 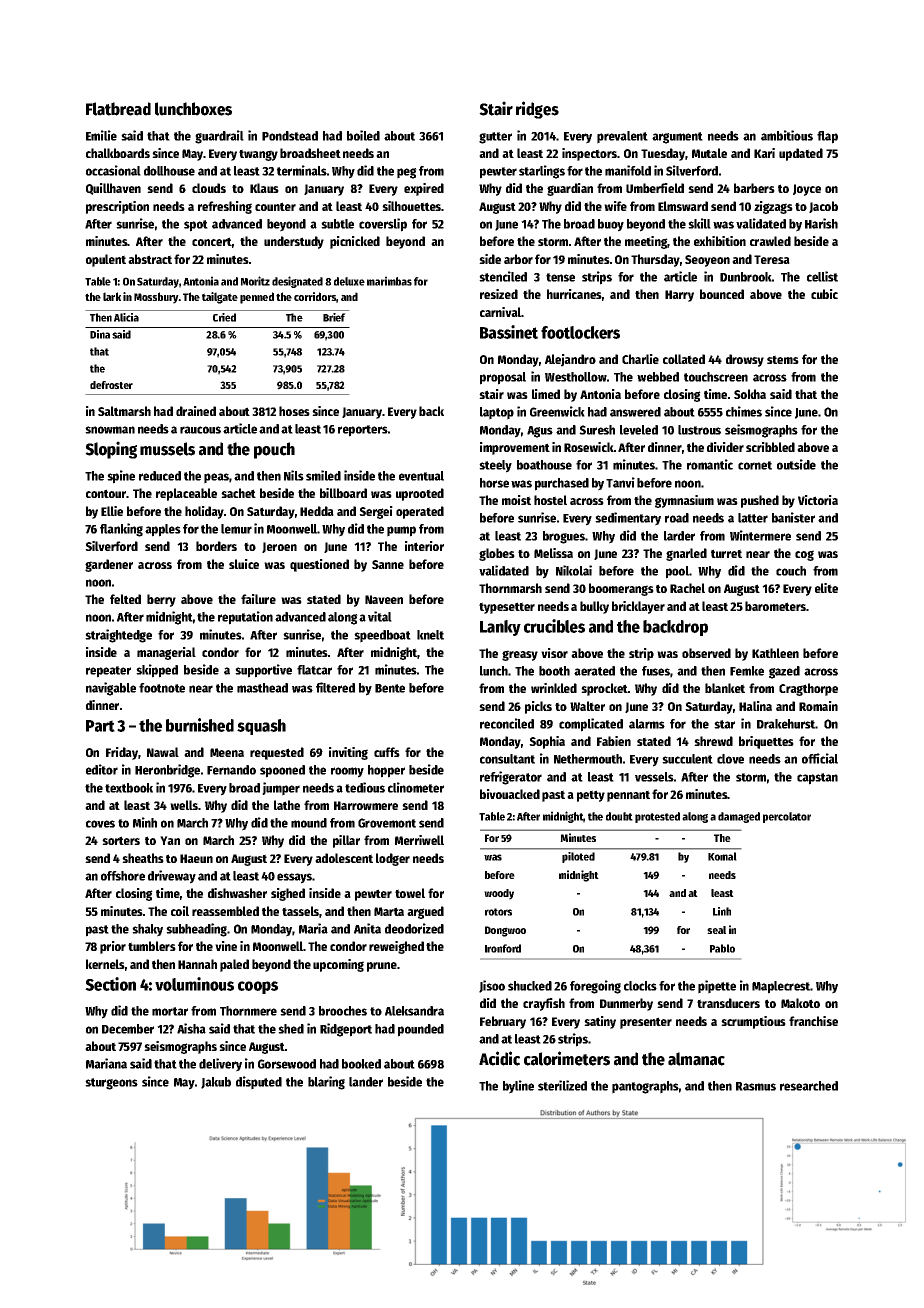 What do you see at coordinates (755, 465) in the screenshot?
I see `cornet` at bounding box center [755, 465].
